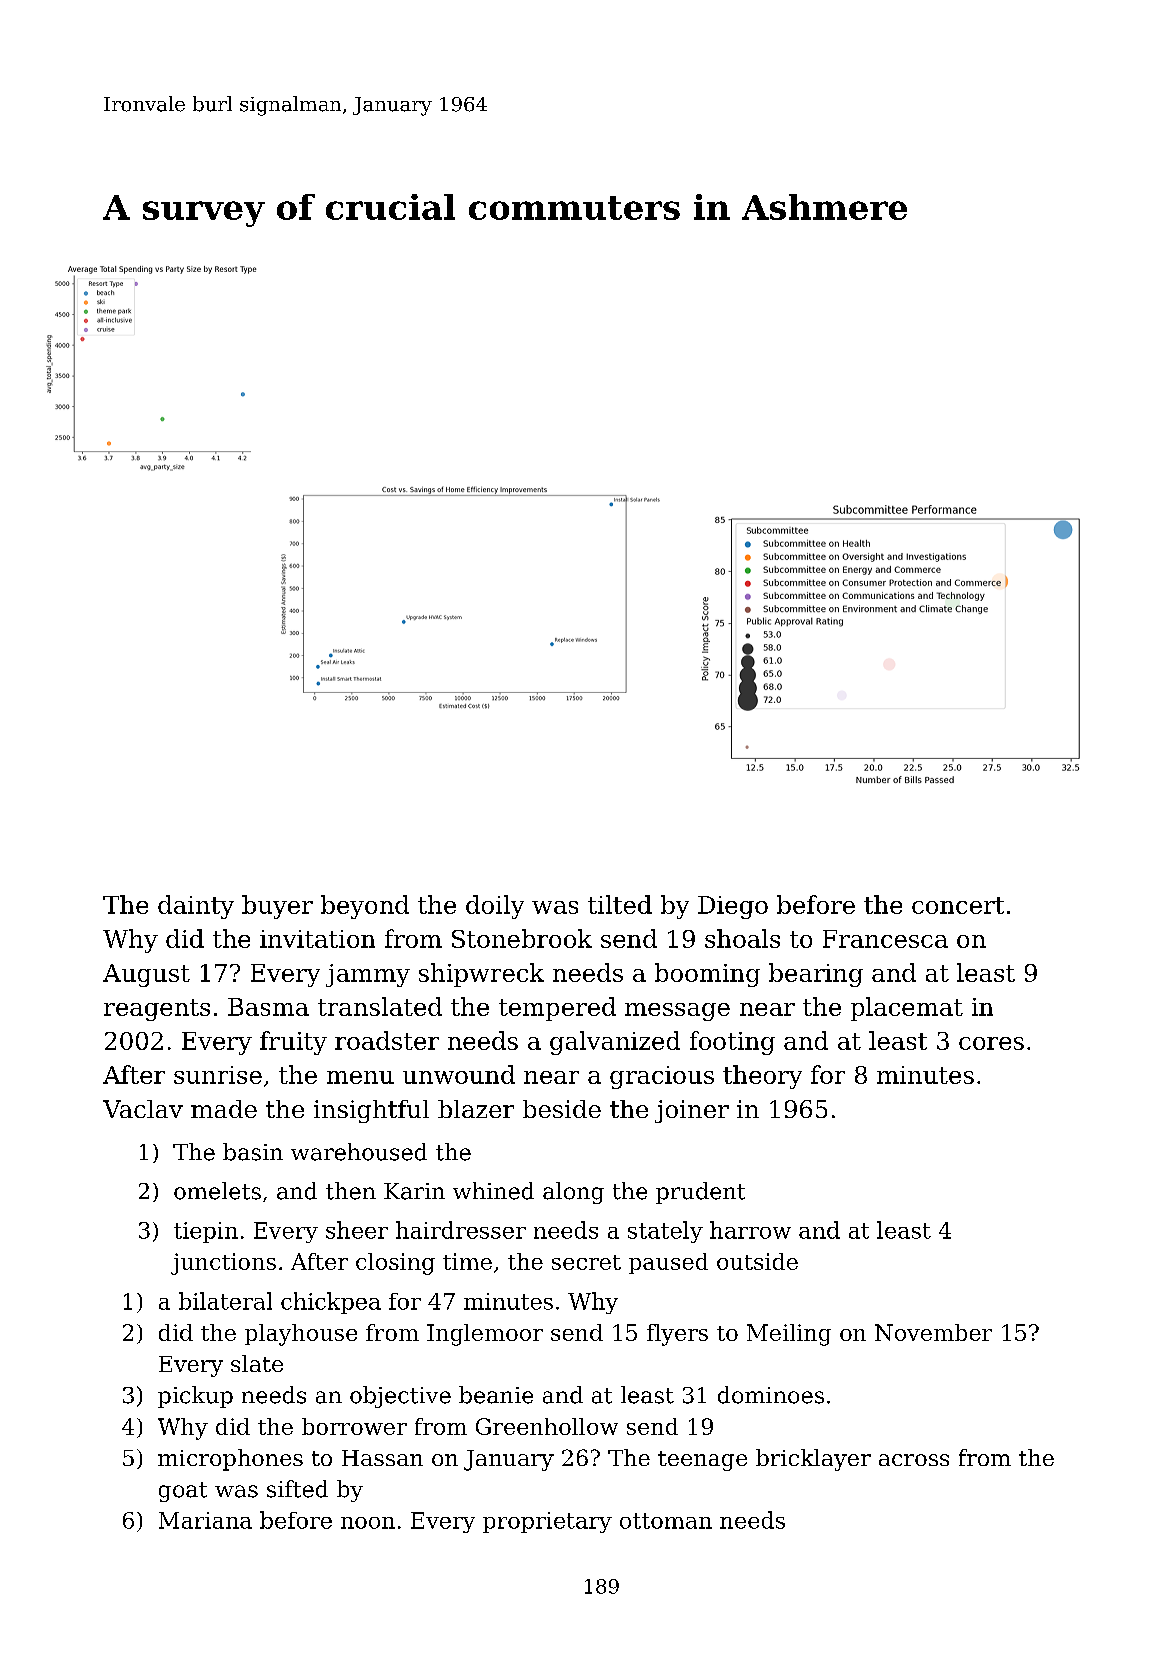 This document has width=1165, height=1654. What do you see at coordinates (277, 907) in the document?
I see `buyer` at bounding box center [277, 907].
